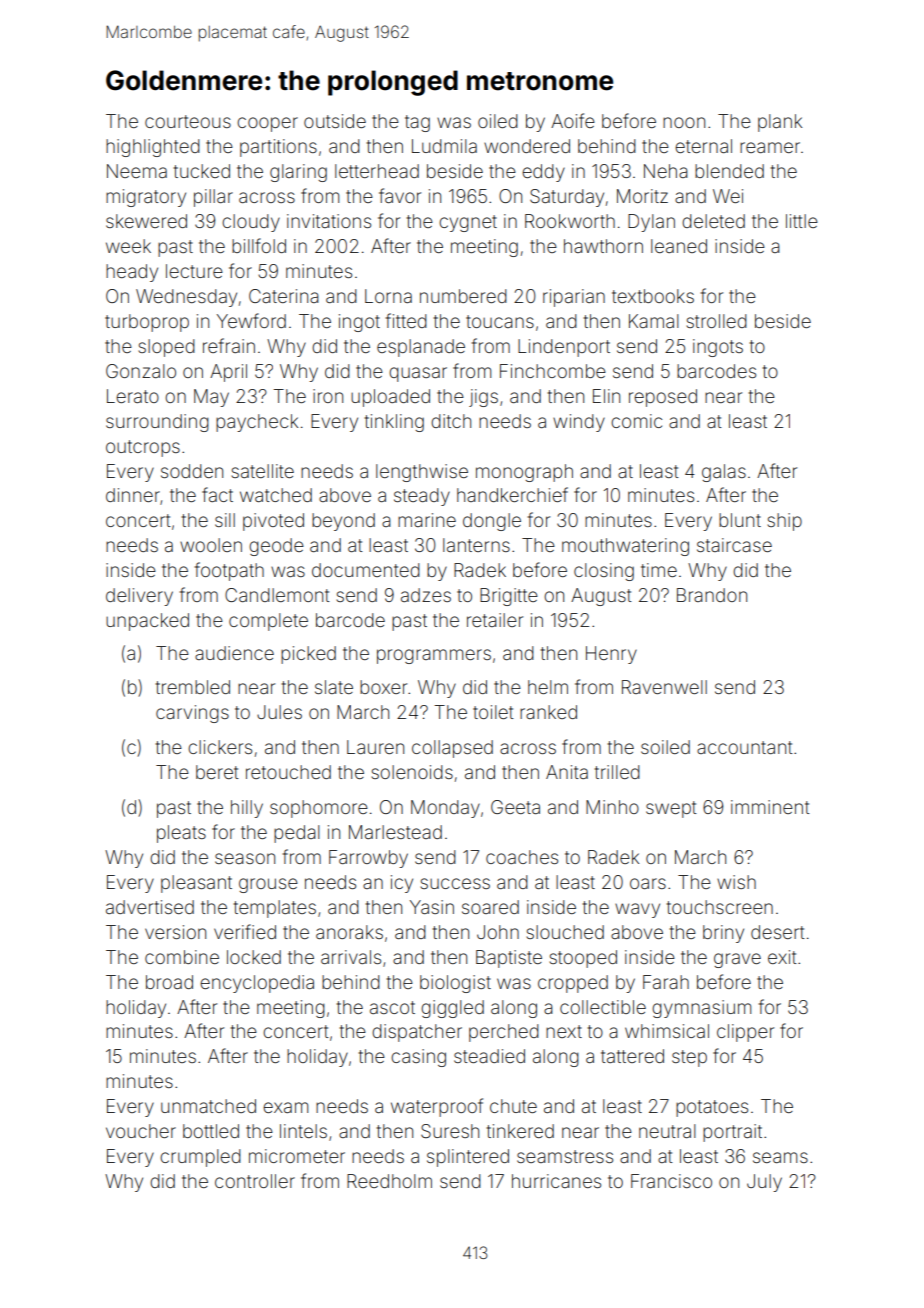  I want to click on helm, so click(548, 687).
